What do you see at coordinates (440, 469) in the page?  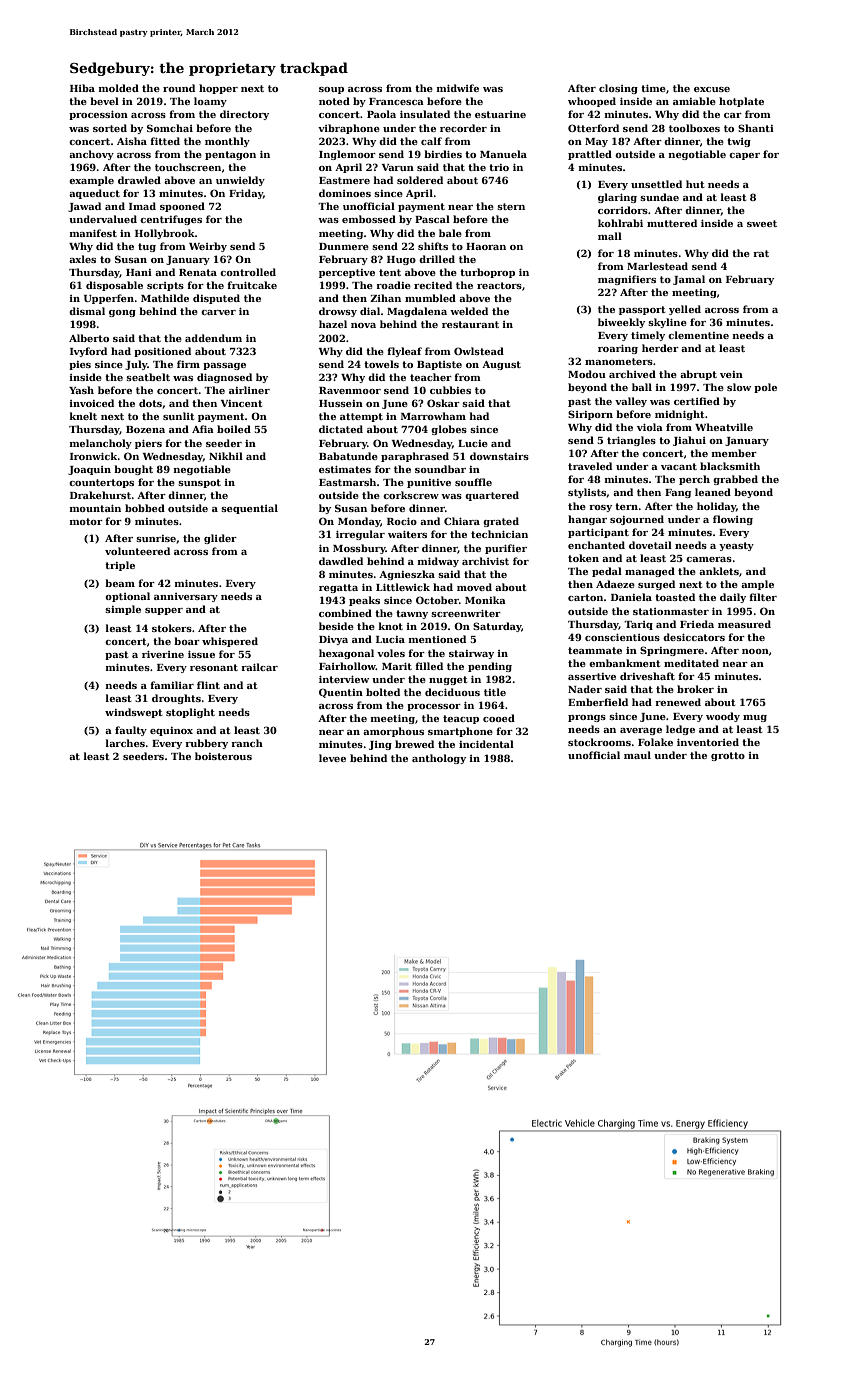 I see `soundbar` at bounding box center [440, 469].
